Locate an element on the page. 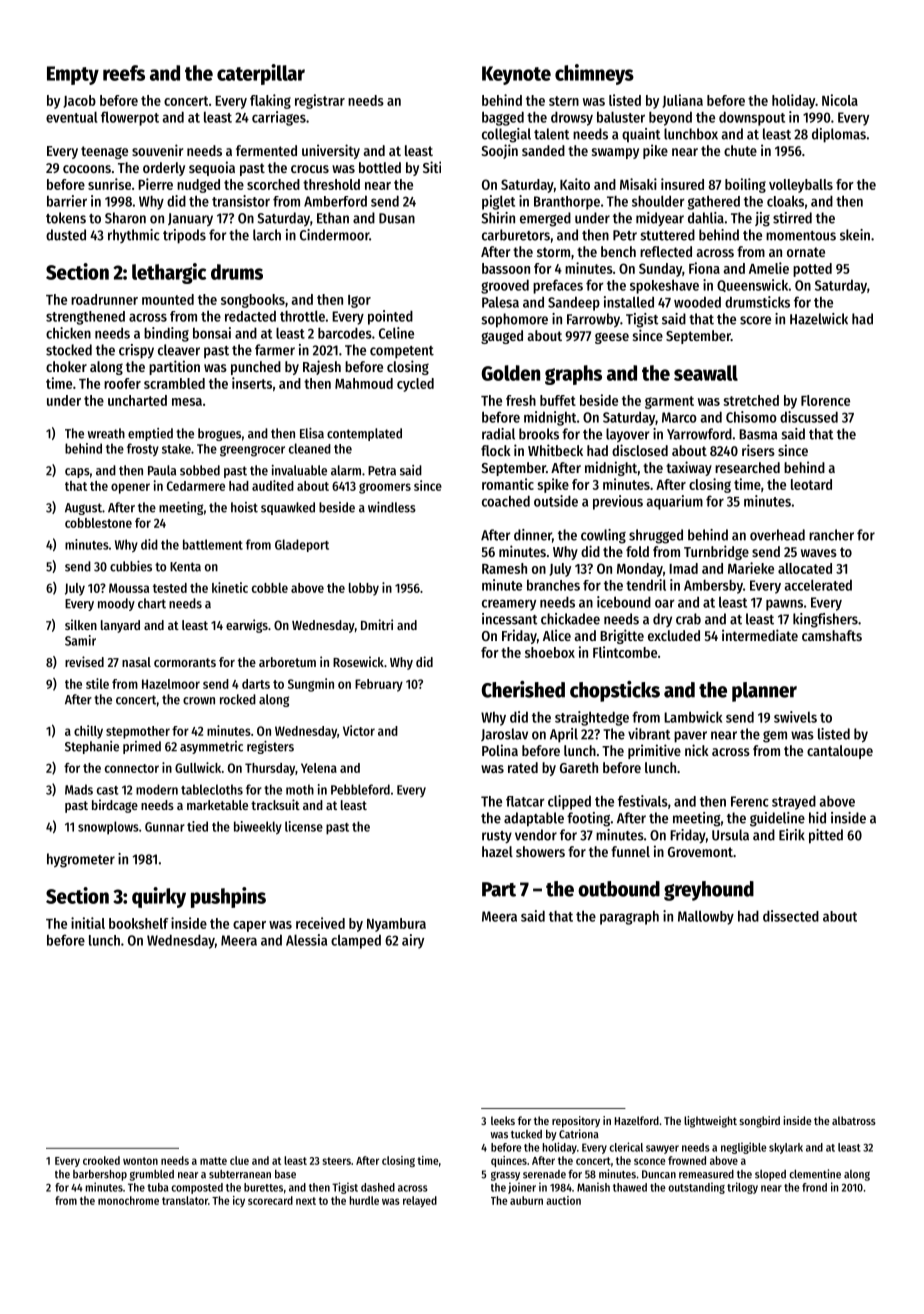  Empty is located at coordinates (73, 75).
